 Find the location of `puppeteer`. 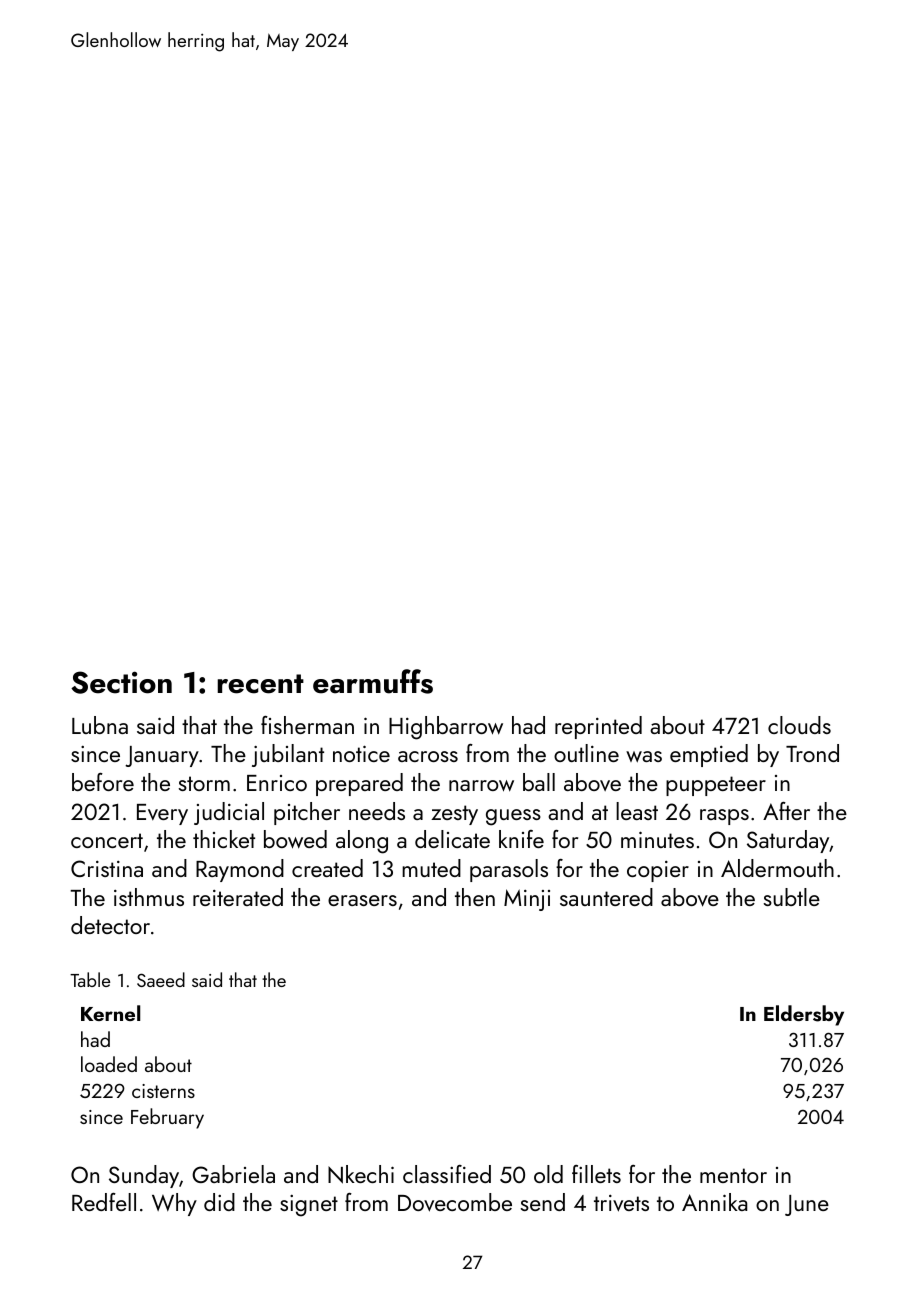

puppeteer is located at coordinates (716, 786).
